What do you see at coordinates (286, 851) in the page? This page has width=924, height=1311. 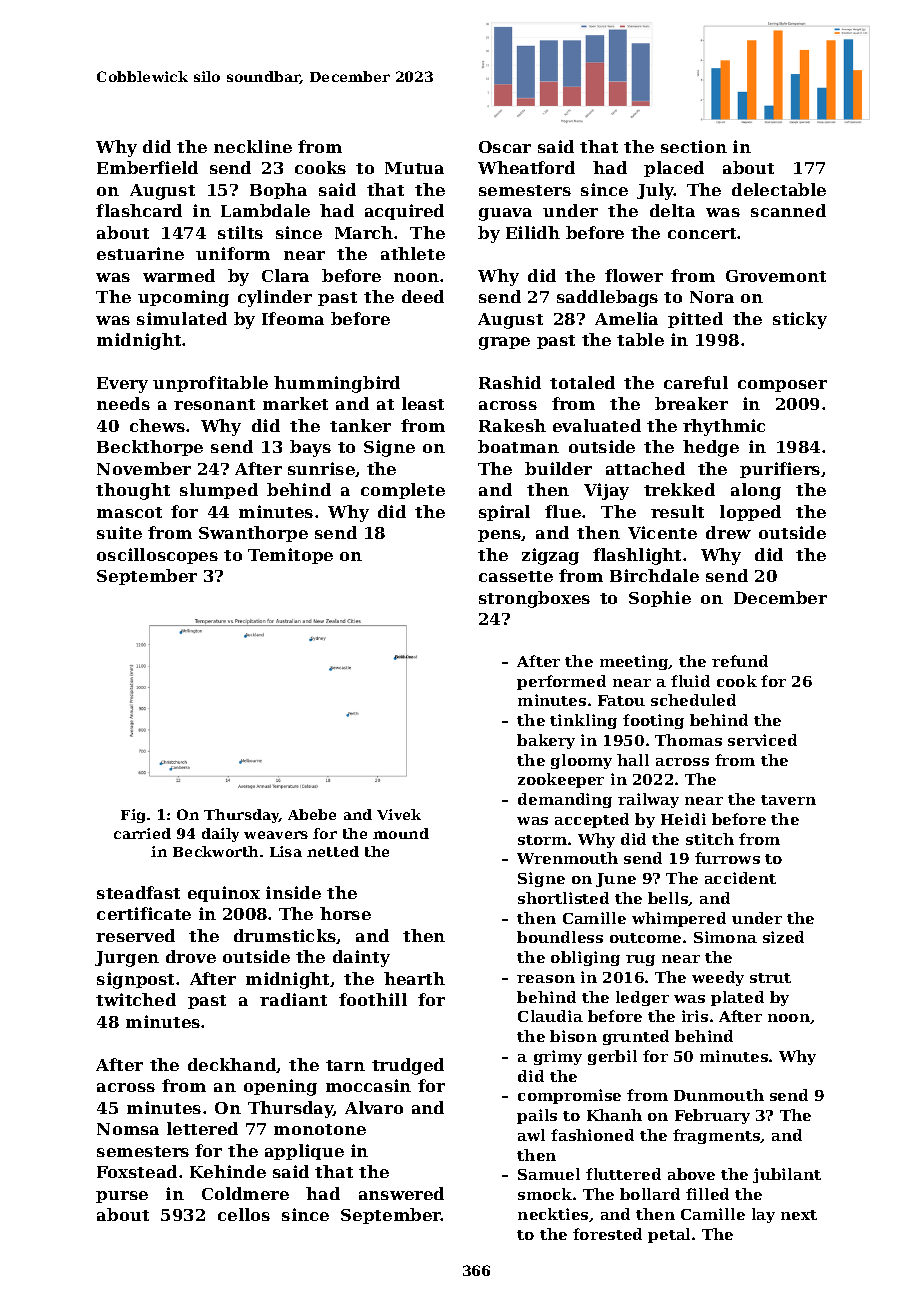 I see `Lisa` at bounding box center [286, 851].
